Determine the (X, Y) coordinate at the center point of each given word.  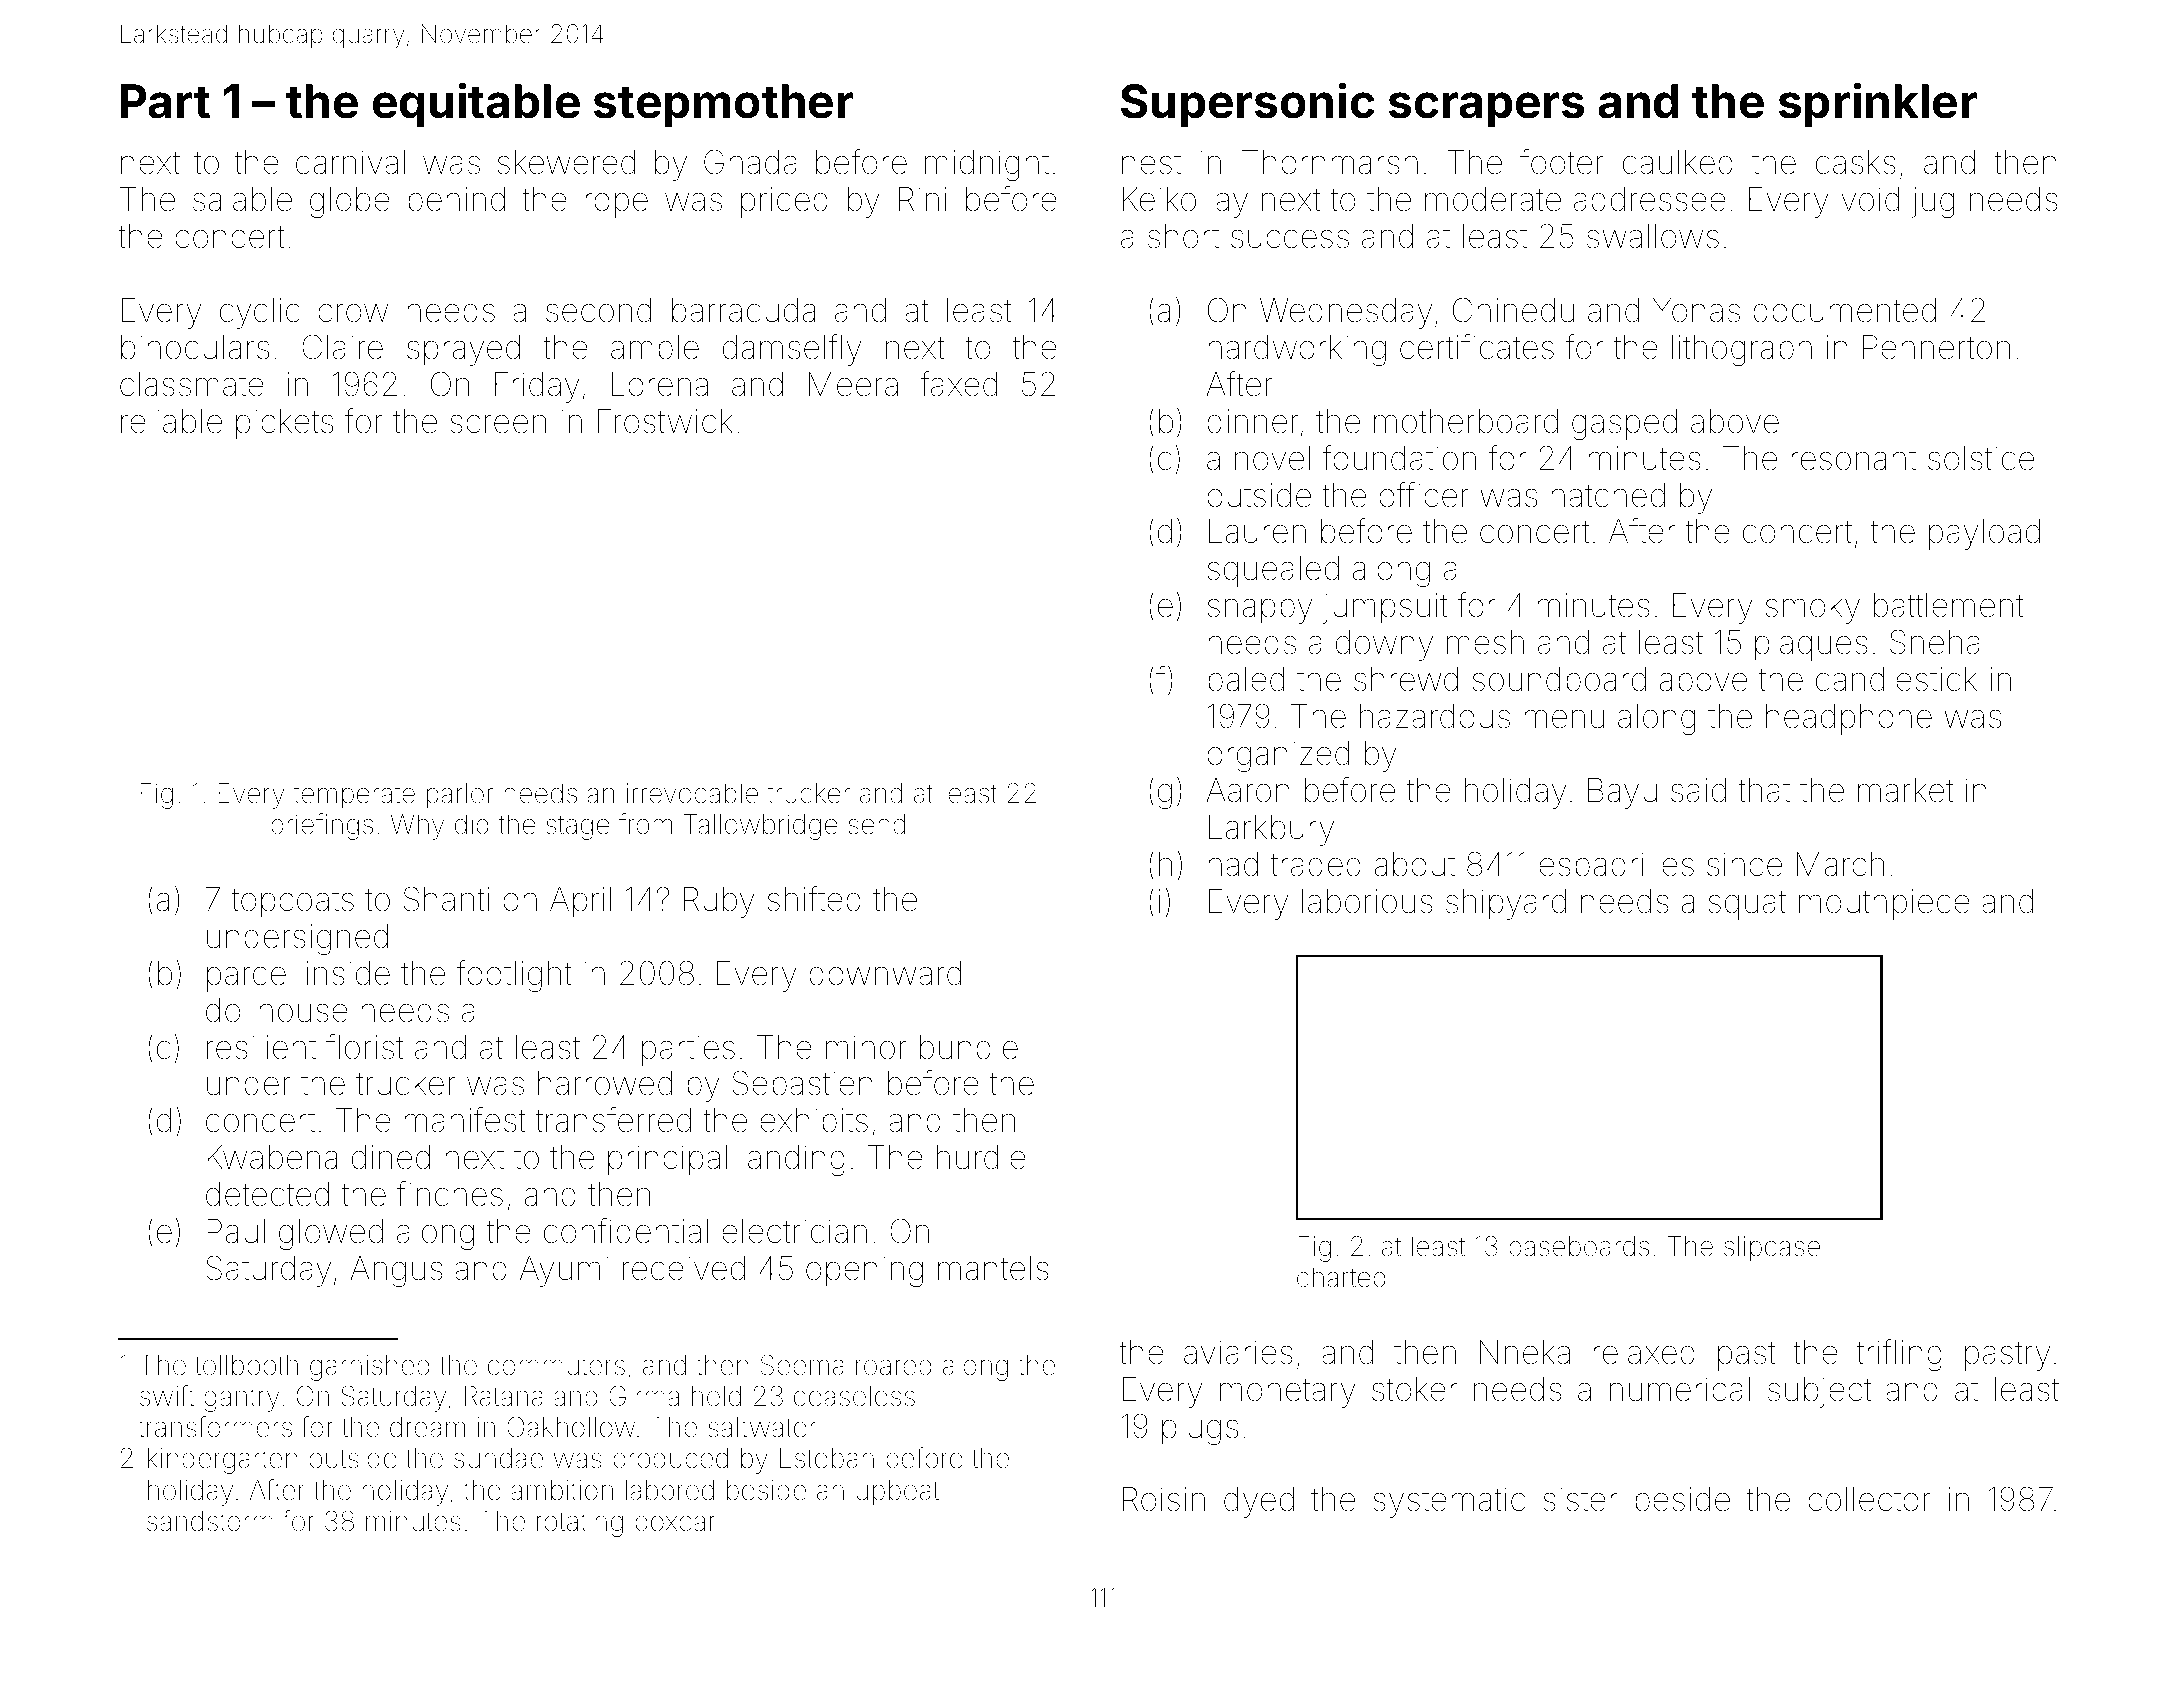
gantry (241, 1399)
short (1183, 236)
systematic (1449, 1502)
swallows (1653, 236)
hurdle (981, 1157)
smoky (1813, 608)
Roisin (1164, 1499)
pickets (284, 424)
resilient (261, 1047)
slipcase (1772, 1249)
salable (242, 199)
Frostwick (665, 421)
